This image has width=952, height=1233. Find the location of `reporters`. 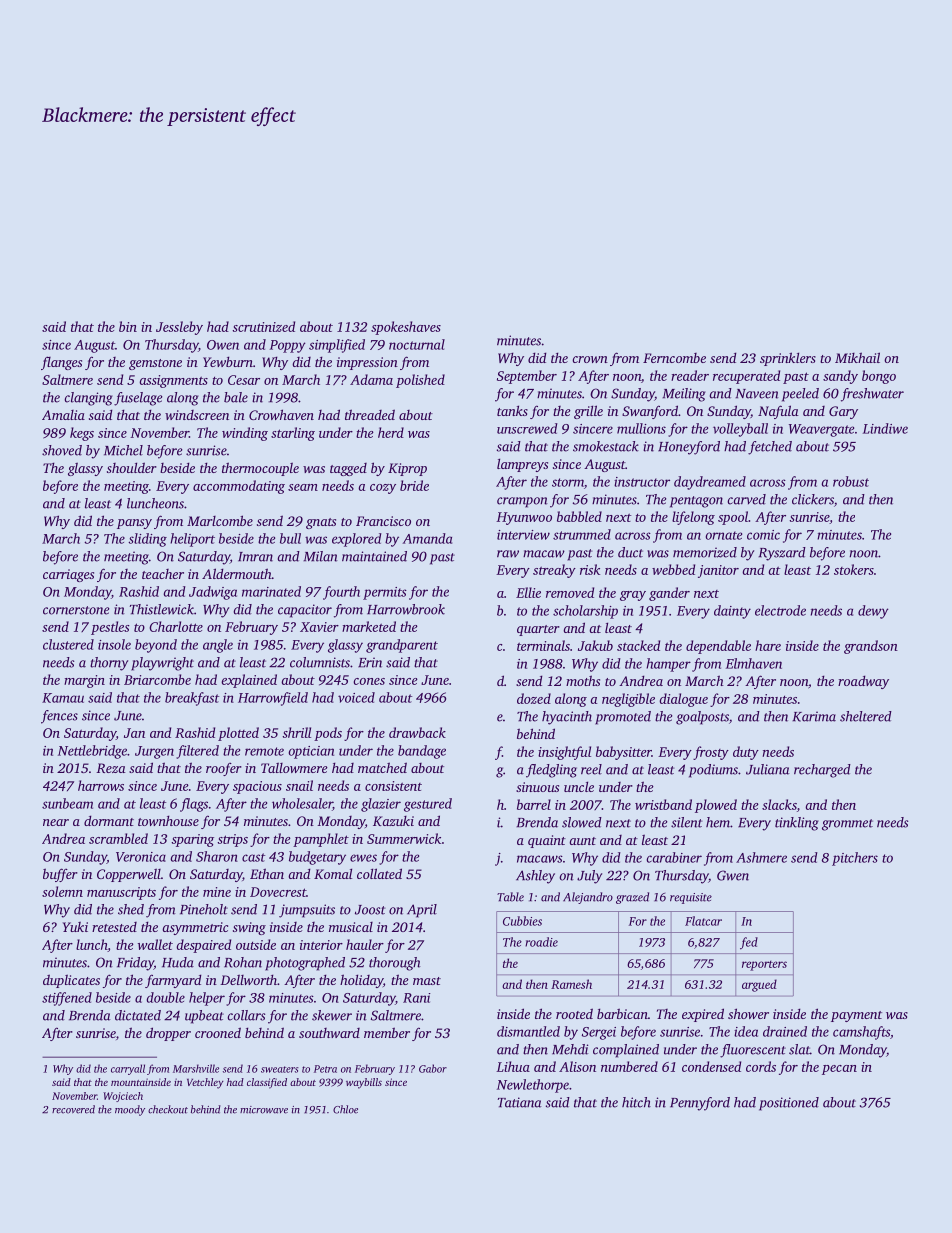

reporters is located at coordinates (764, 966).
